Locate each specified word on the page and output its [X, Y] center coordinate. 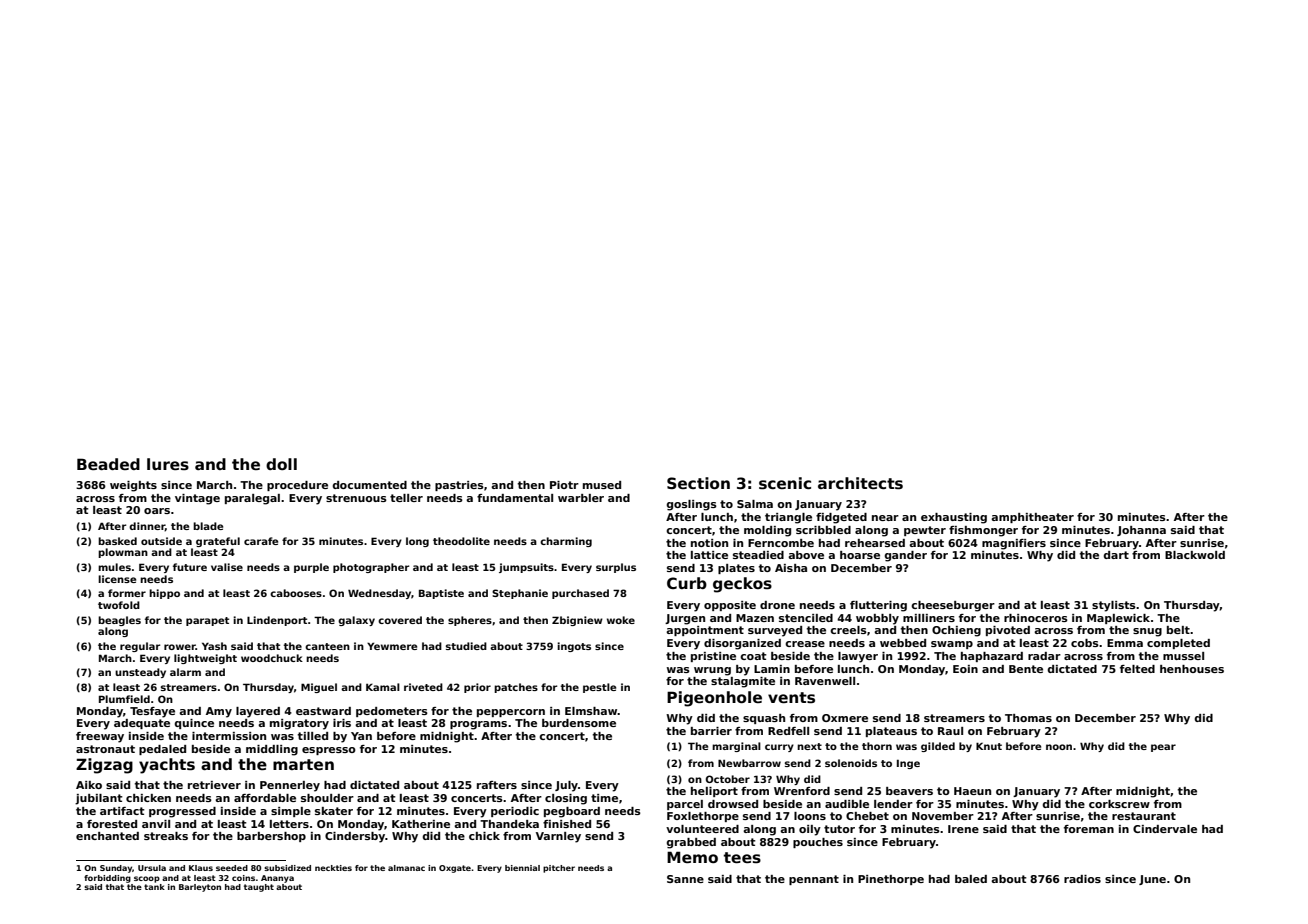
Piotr [564, 485]
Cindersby [355, 837]
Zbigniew [577, 621]
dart [1116, 555]
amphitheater [1032, 518]
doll [281, 464]
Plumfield [124, 699]
